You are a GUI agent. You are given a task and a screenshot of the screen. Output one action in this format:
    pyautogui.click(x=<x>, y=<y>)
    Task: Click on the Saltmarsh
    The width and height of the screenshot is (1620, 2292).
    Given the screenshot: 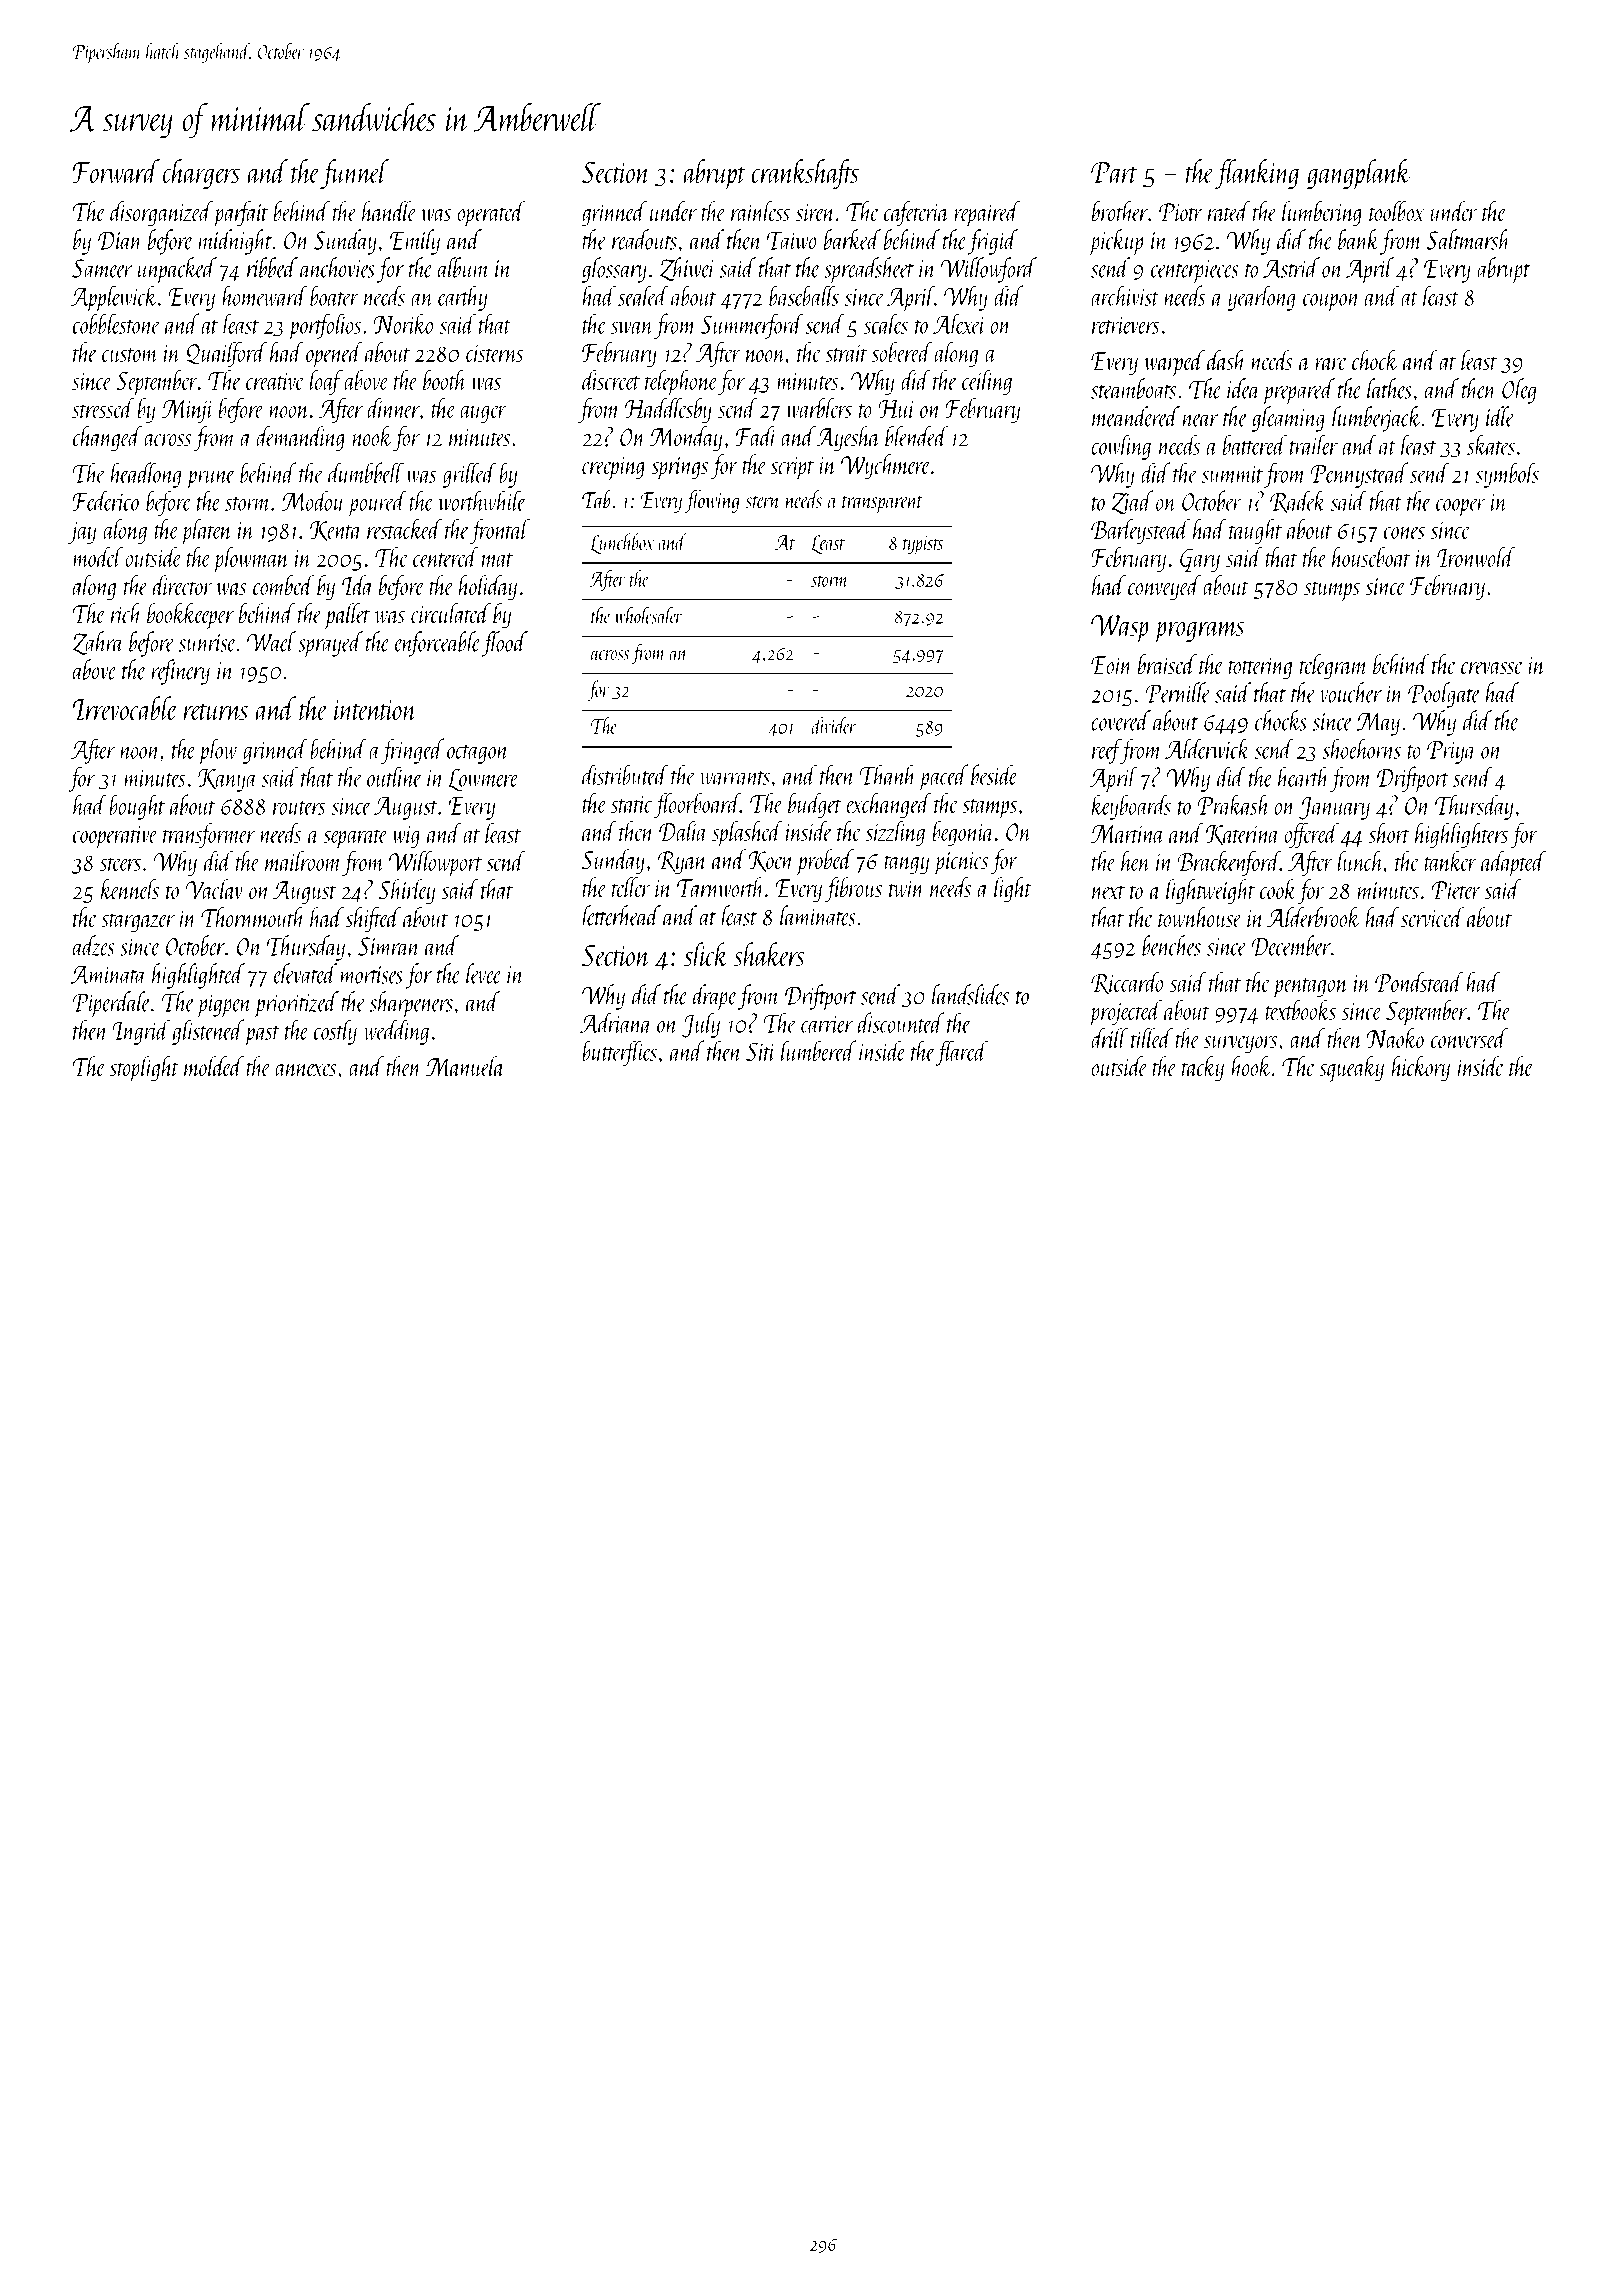 What is the action you would take?
    pyautogui.click(x=1468, y=239)
